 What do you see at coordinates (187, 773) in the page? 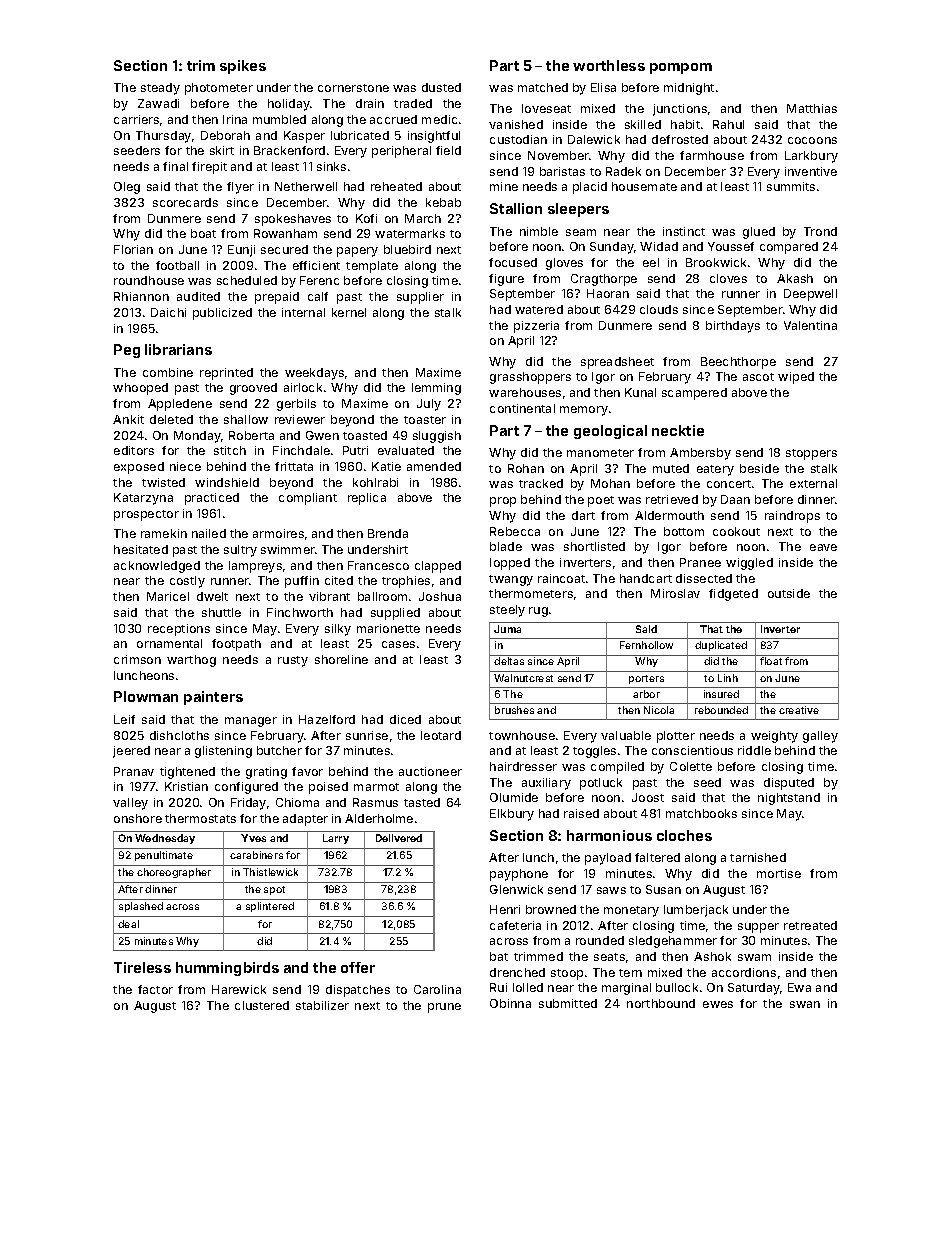
I see `tightened` at bounding box center [187, 773].
